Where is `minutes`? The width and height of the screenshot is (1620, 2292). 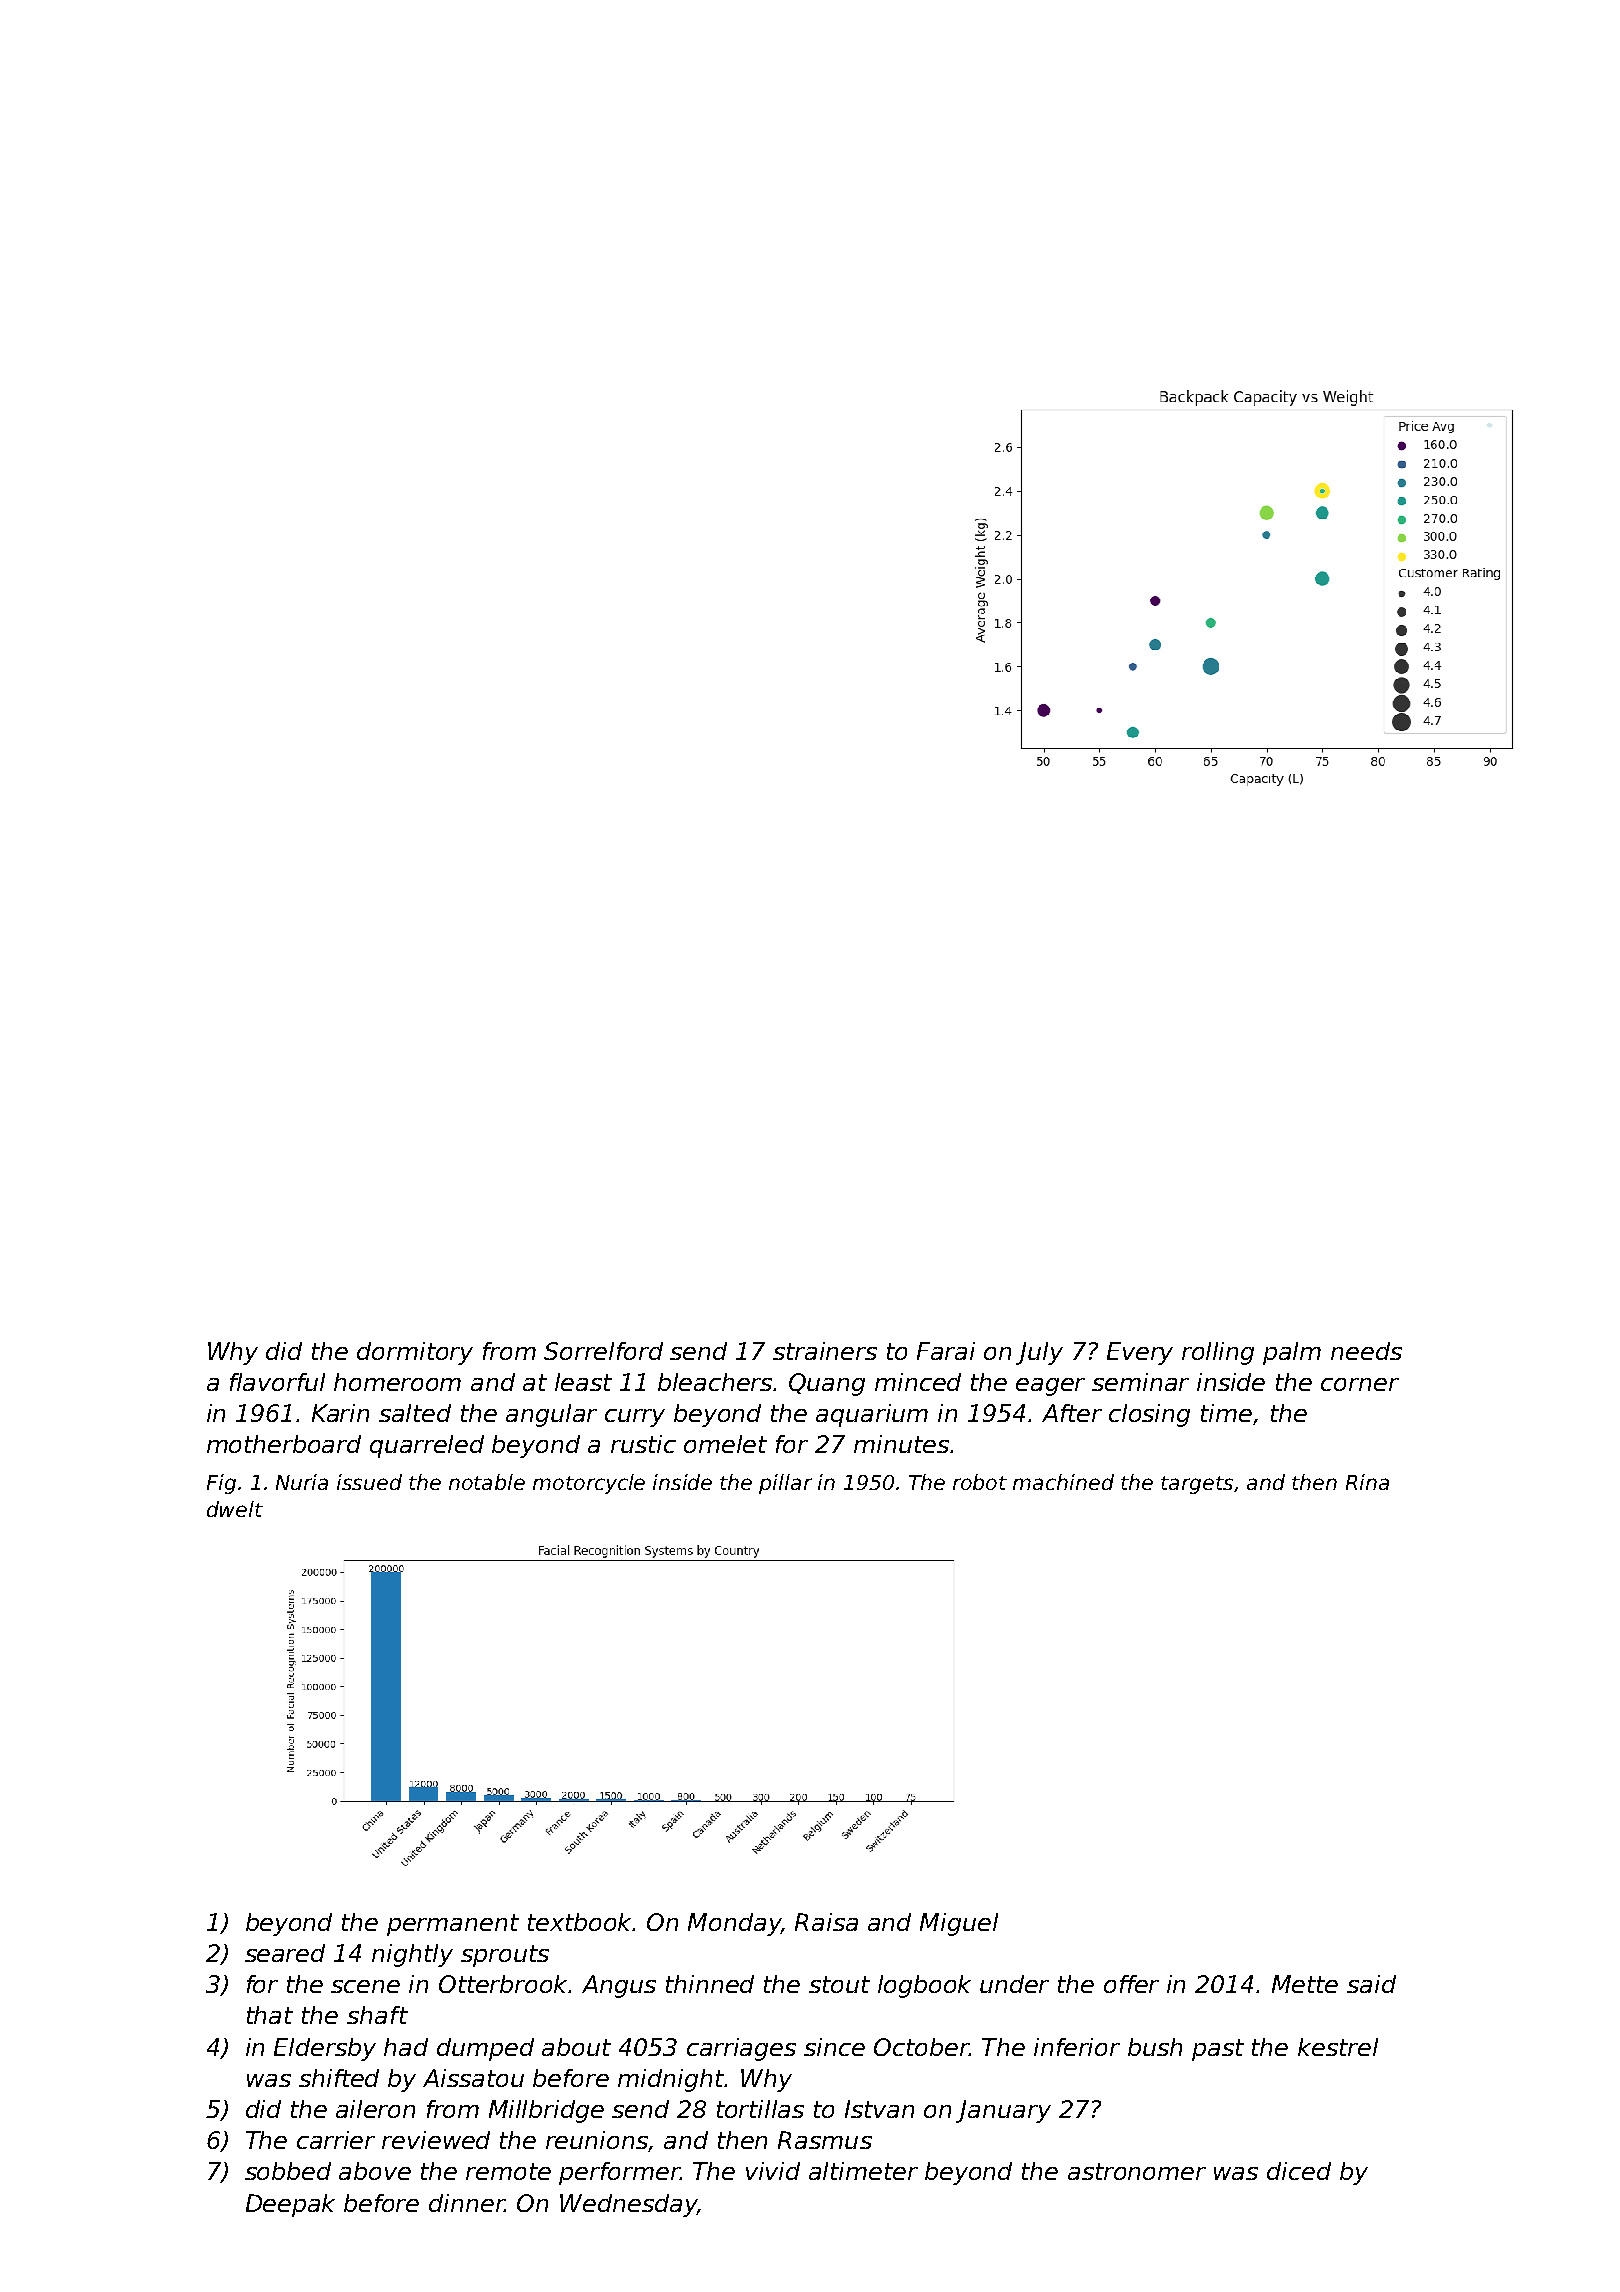 minutes is located at coordinates (901, 1444).
